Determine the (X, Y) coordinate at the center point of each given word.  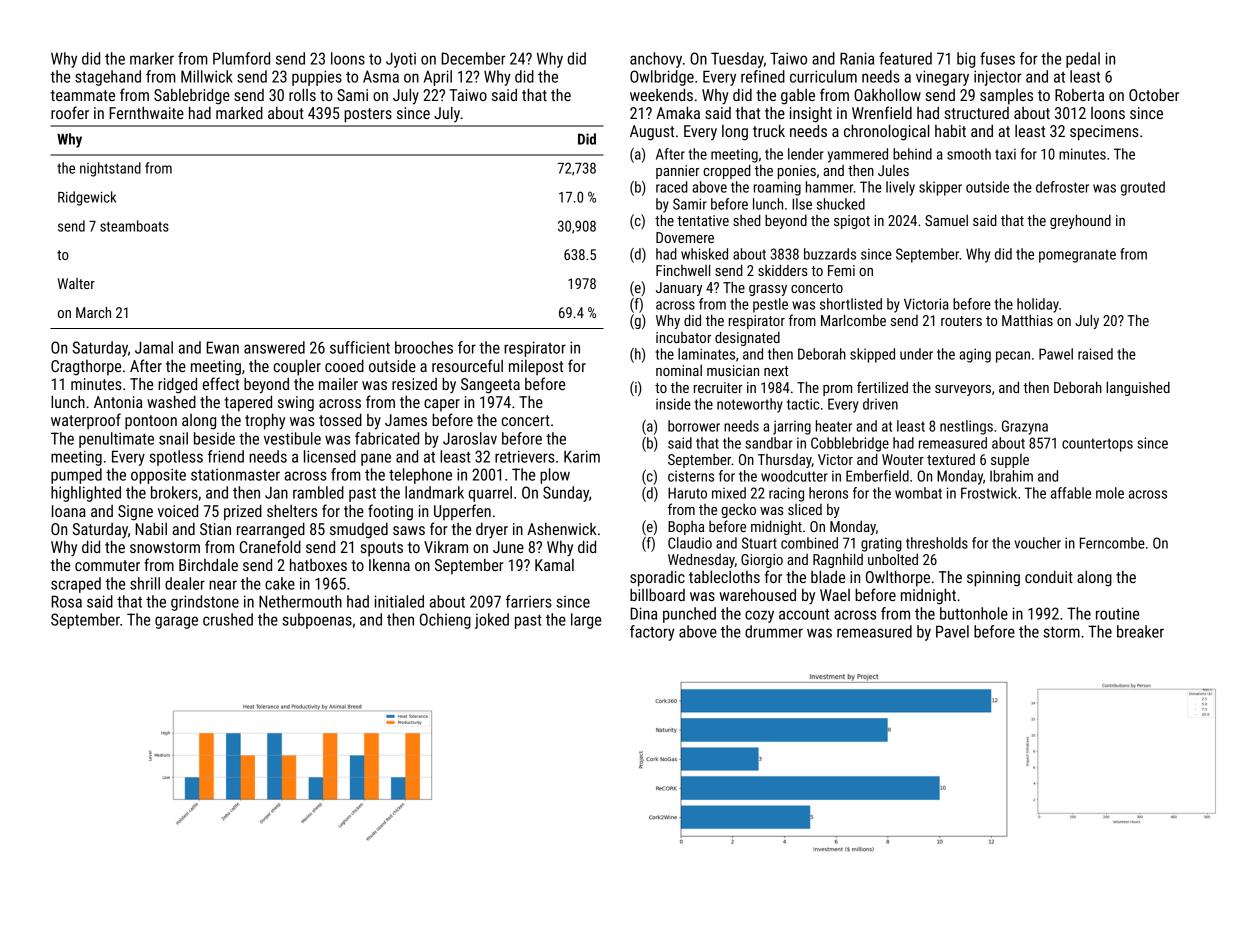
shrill (145, 583)
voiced (178, 510)
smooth (969, 154)
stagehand (108, 78)
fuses (997, 58)
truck (769, 130)
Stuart (759, 543)
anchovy (656, 60)
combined (809, 543)
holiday (1038, 305)
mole (1110, 493)
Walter (76, 283)
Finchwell (683, 270)
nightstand (110, 169)
